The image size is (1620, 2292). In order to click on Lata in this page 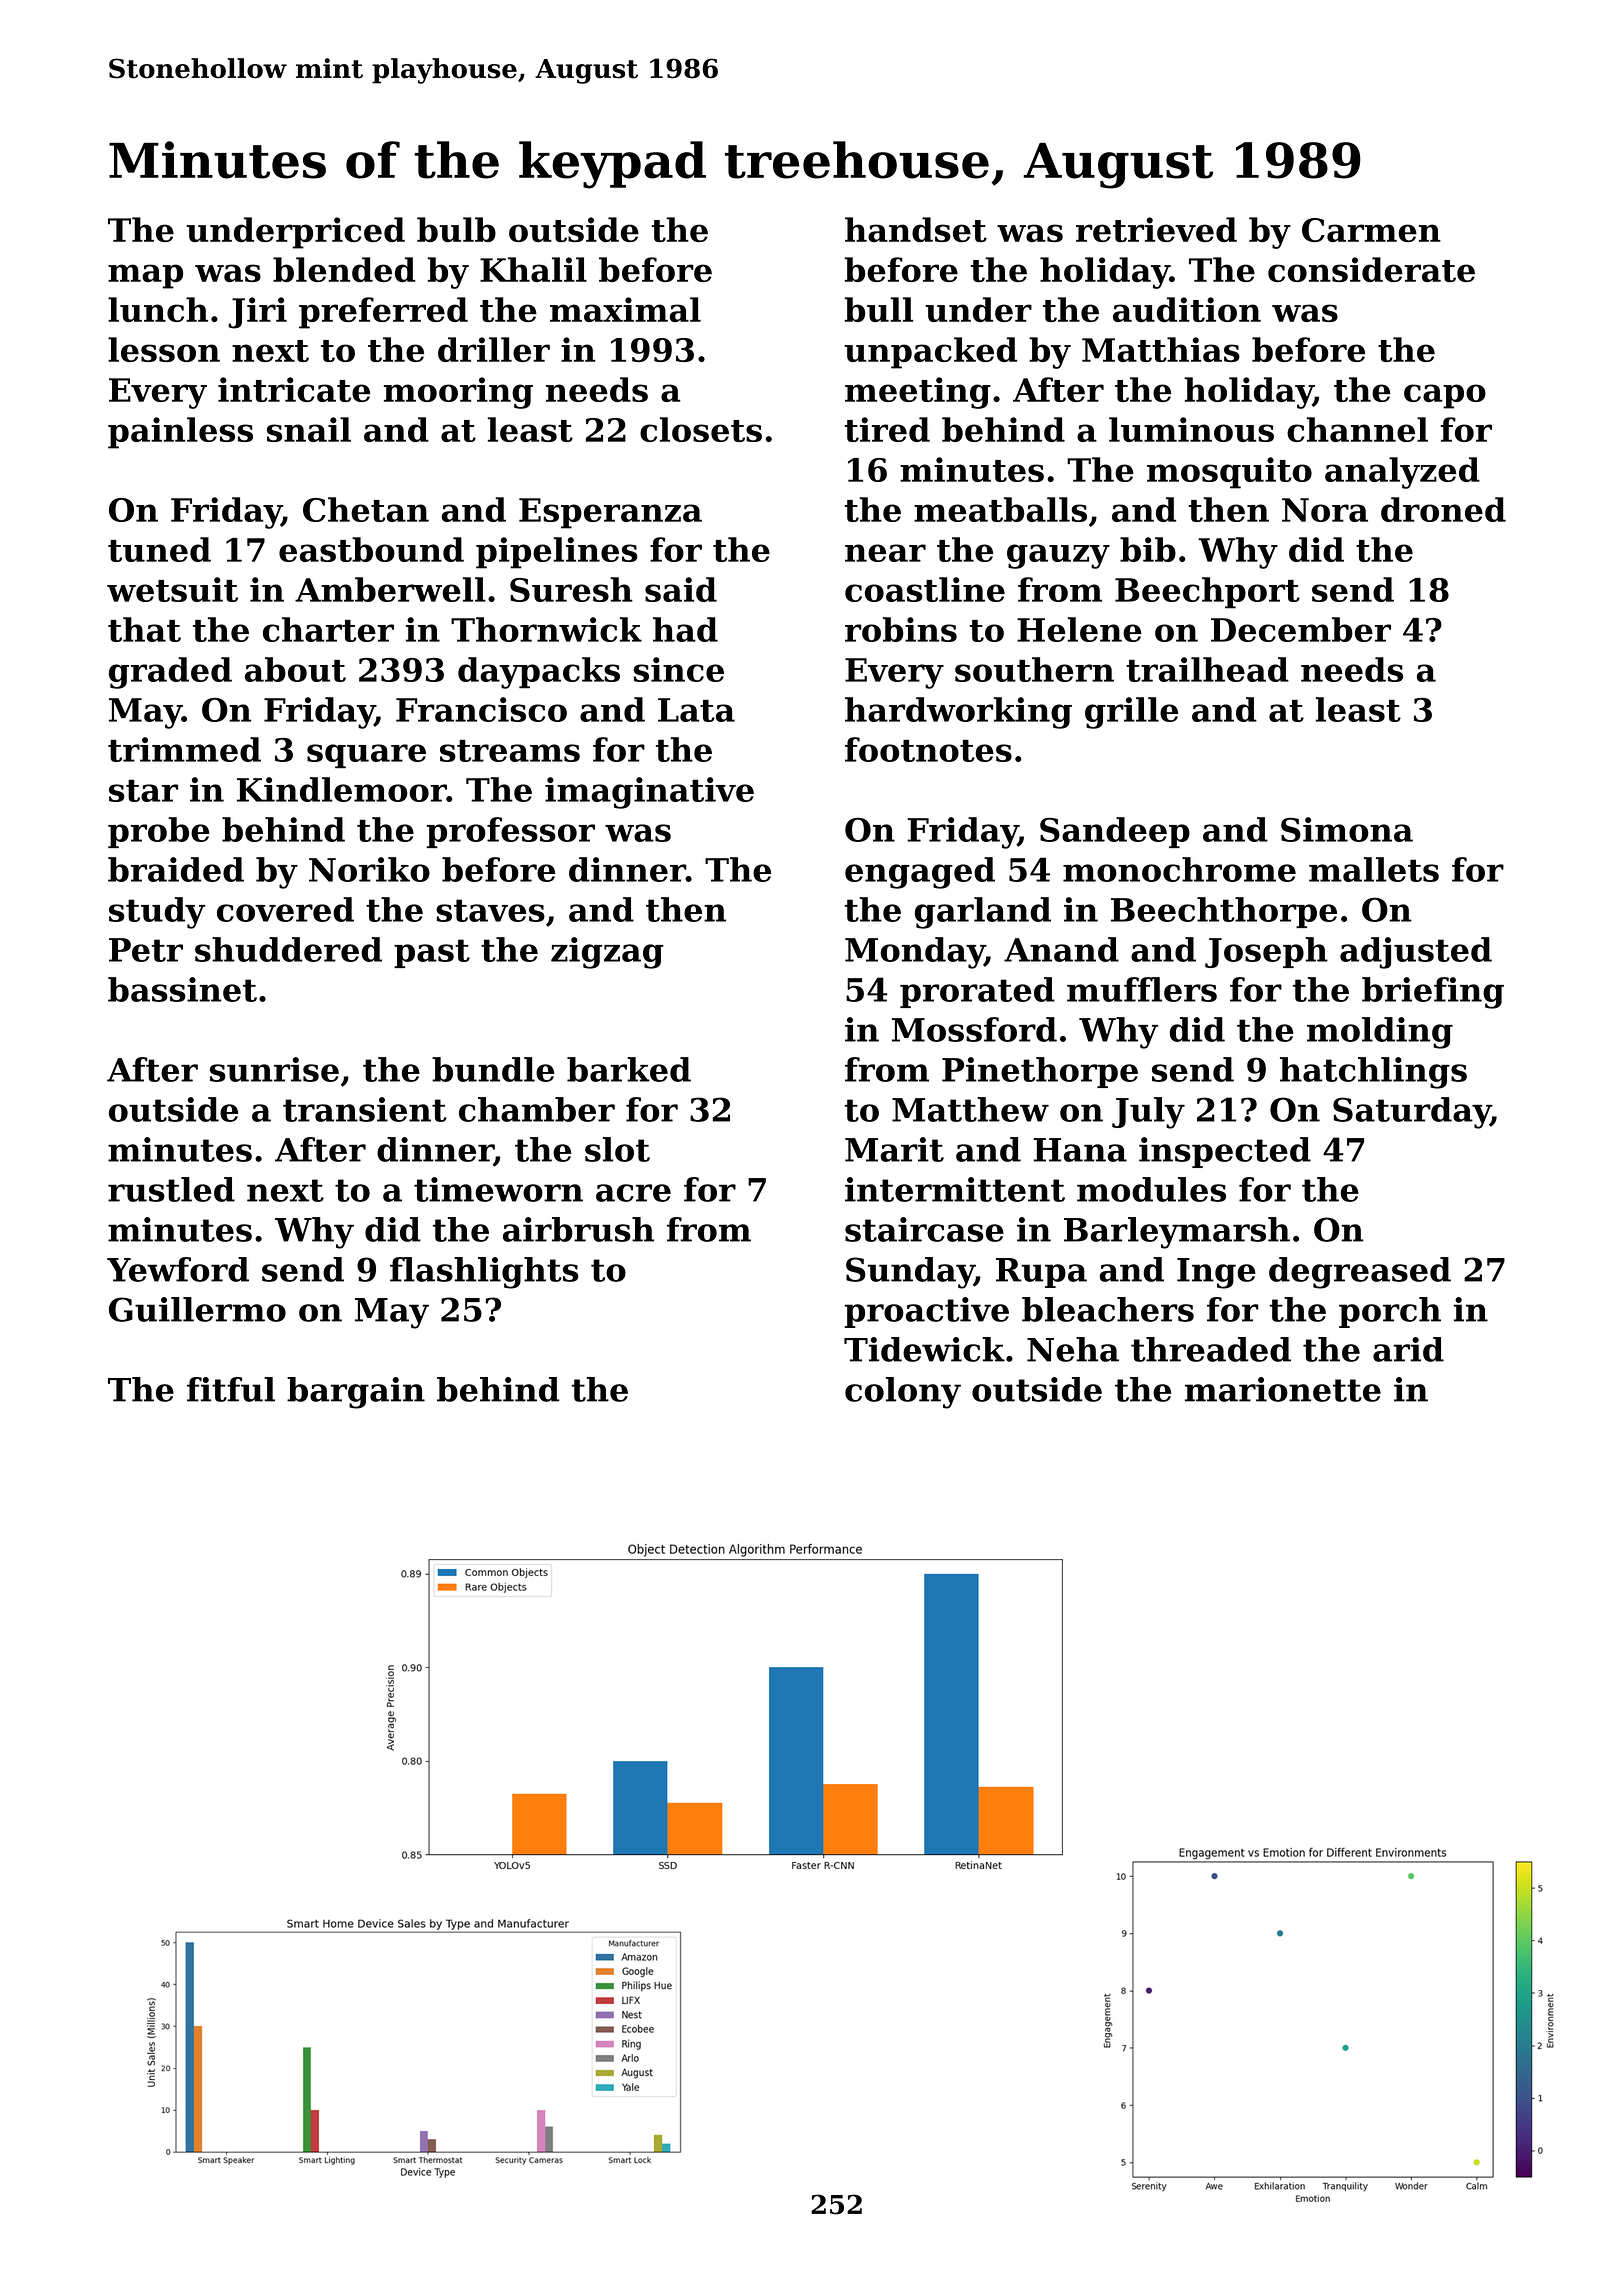, I will do `click(696, 710)`.
